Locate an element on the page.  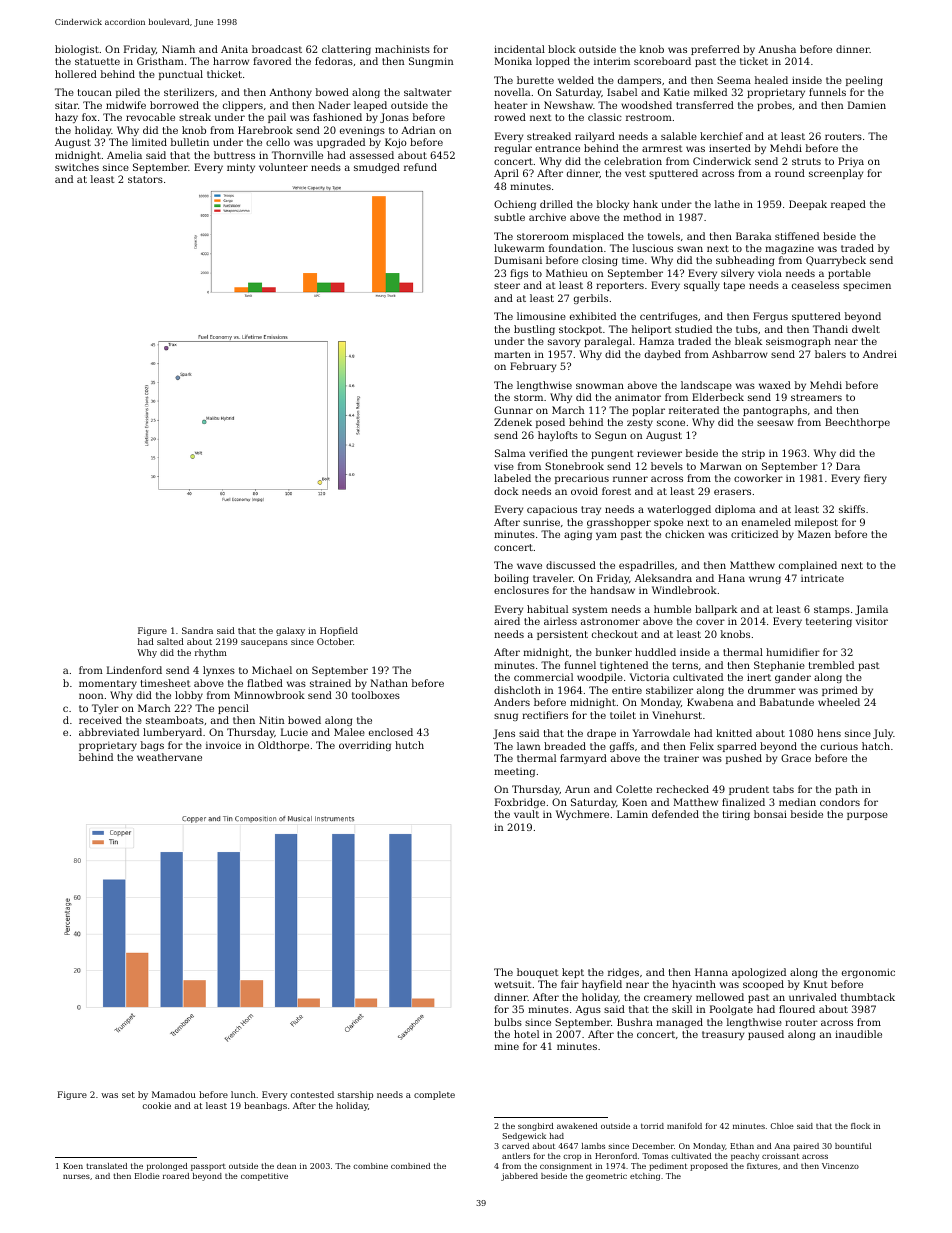
farmyard is located at coordinates (583, 759).
